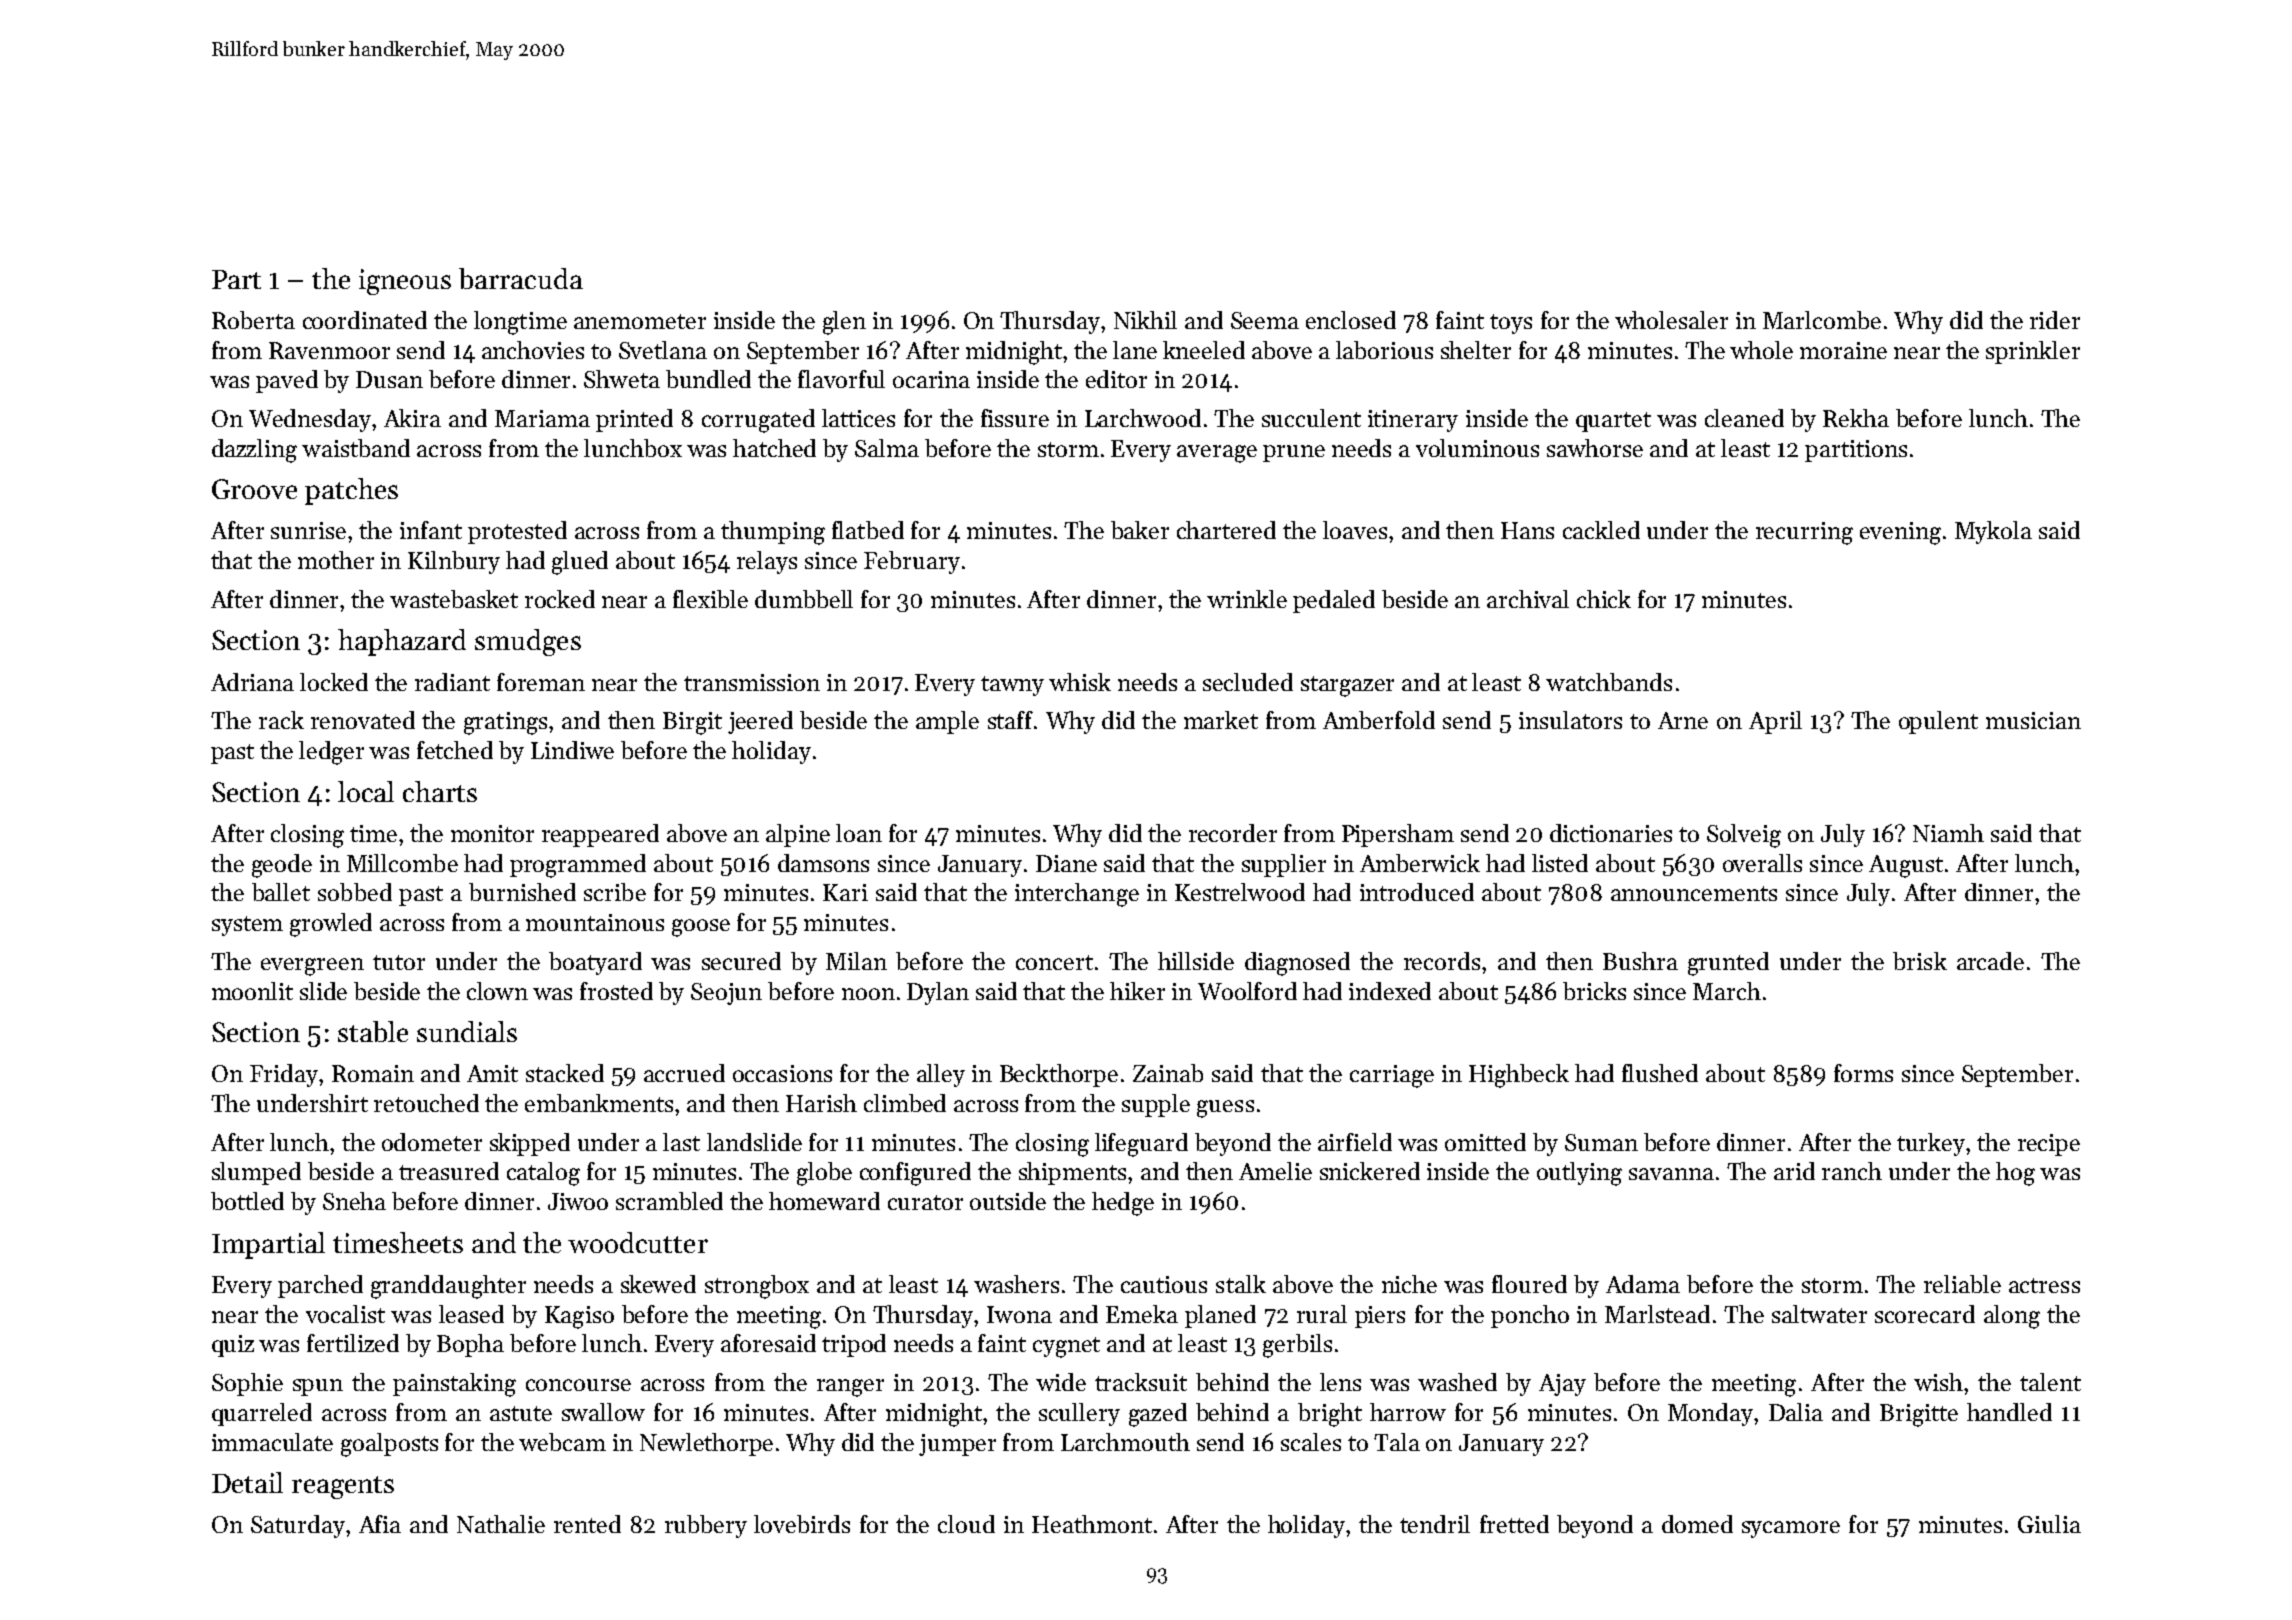 The height and width of the screenshot is (1620, 2292). I want to click on Amberfold, so click(1379, 720).
